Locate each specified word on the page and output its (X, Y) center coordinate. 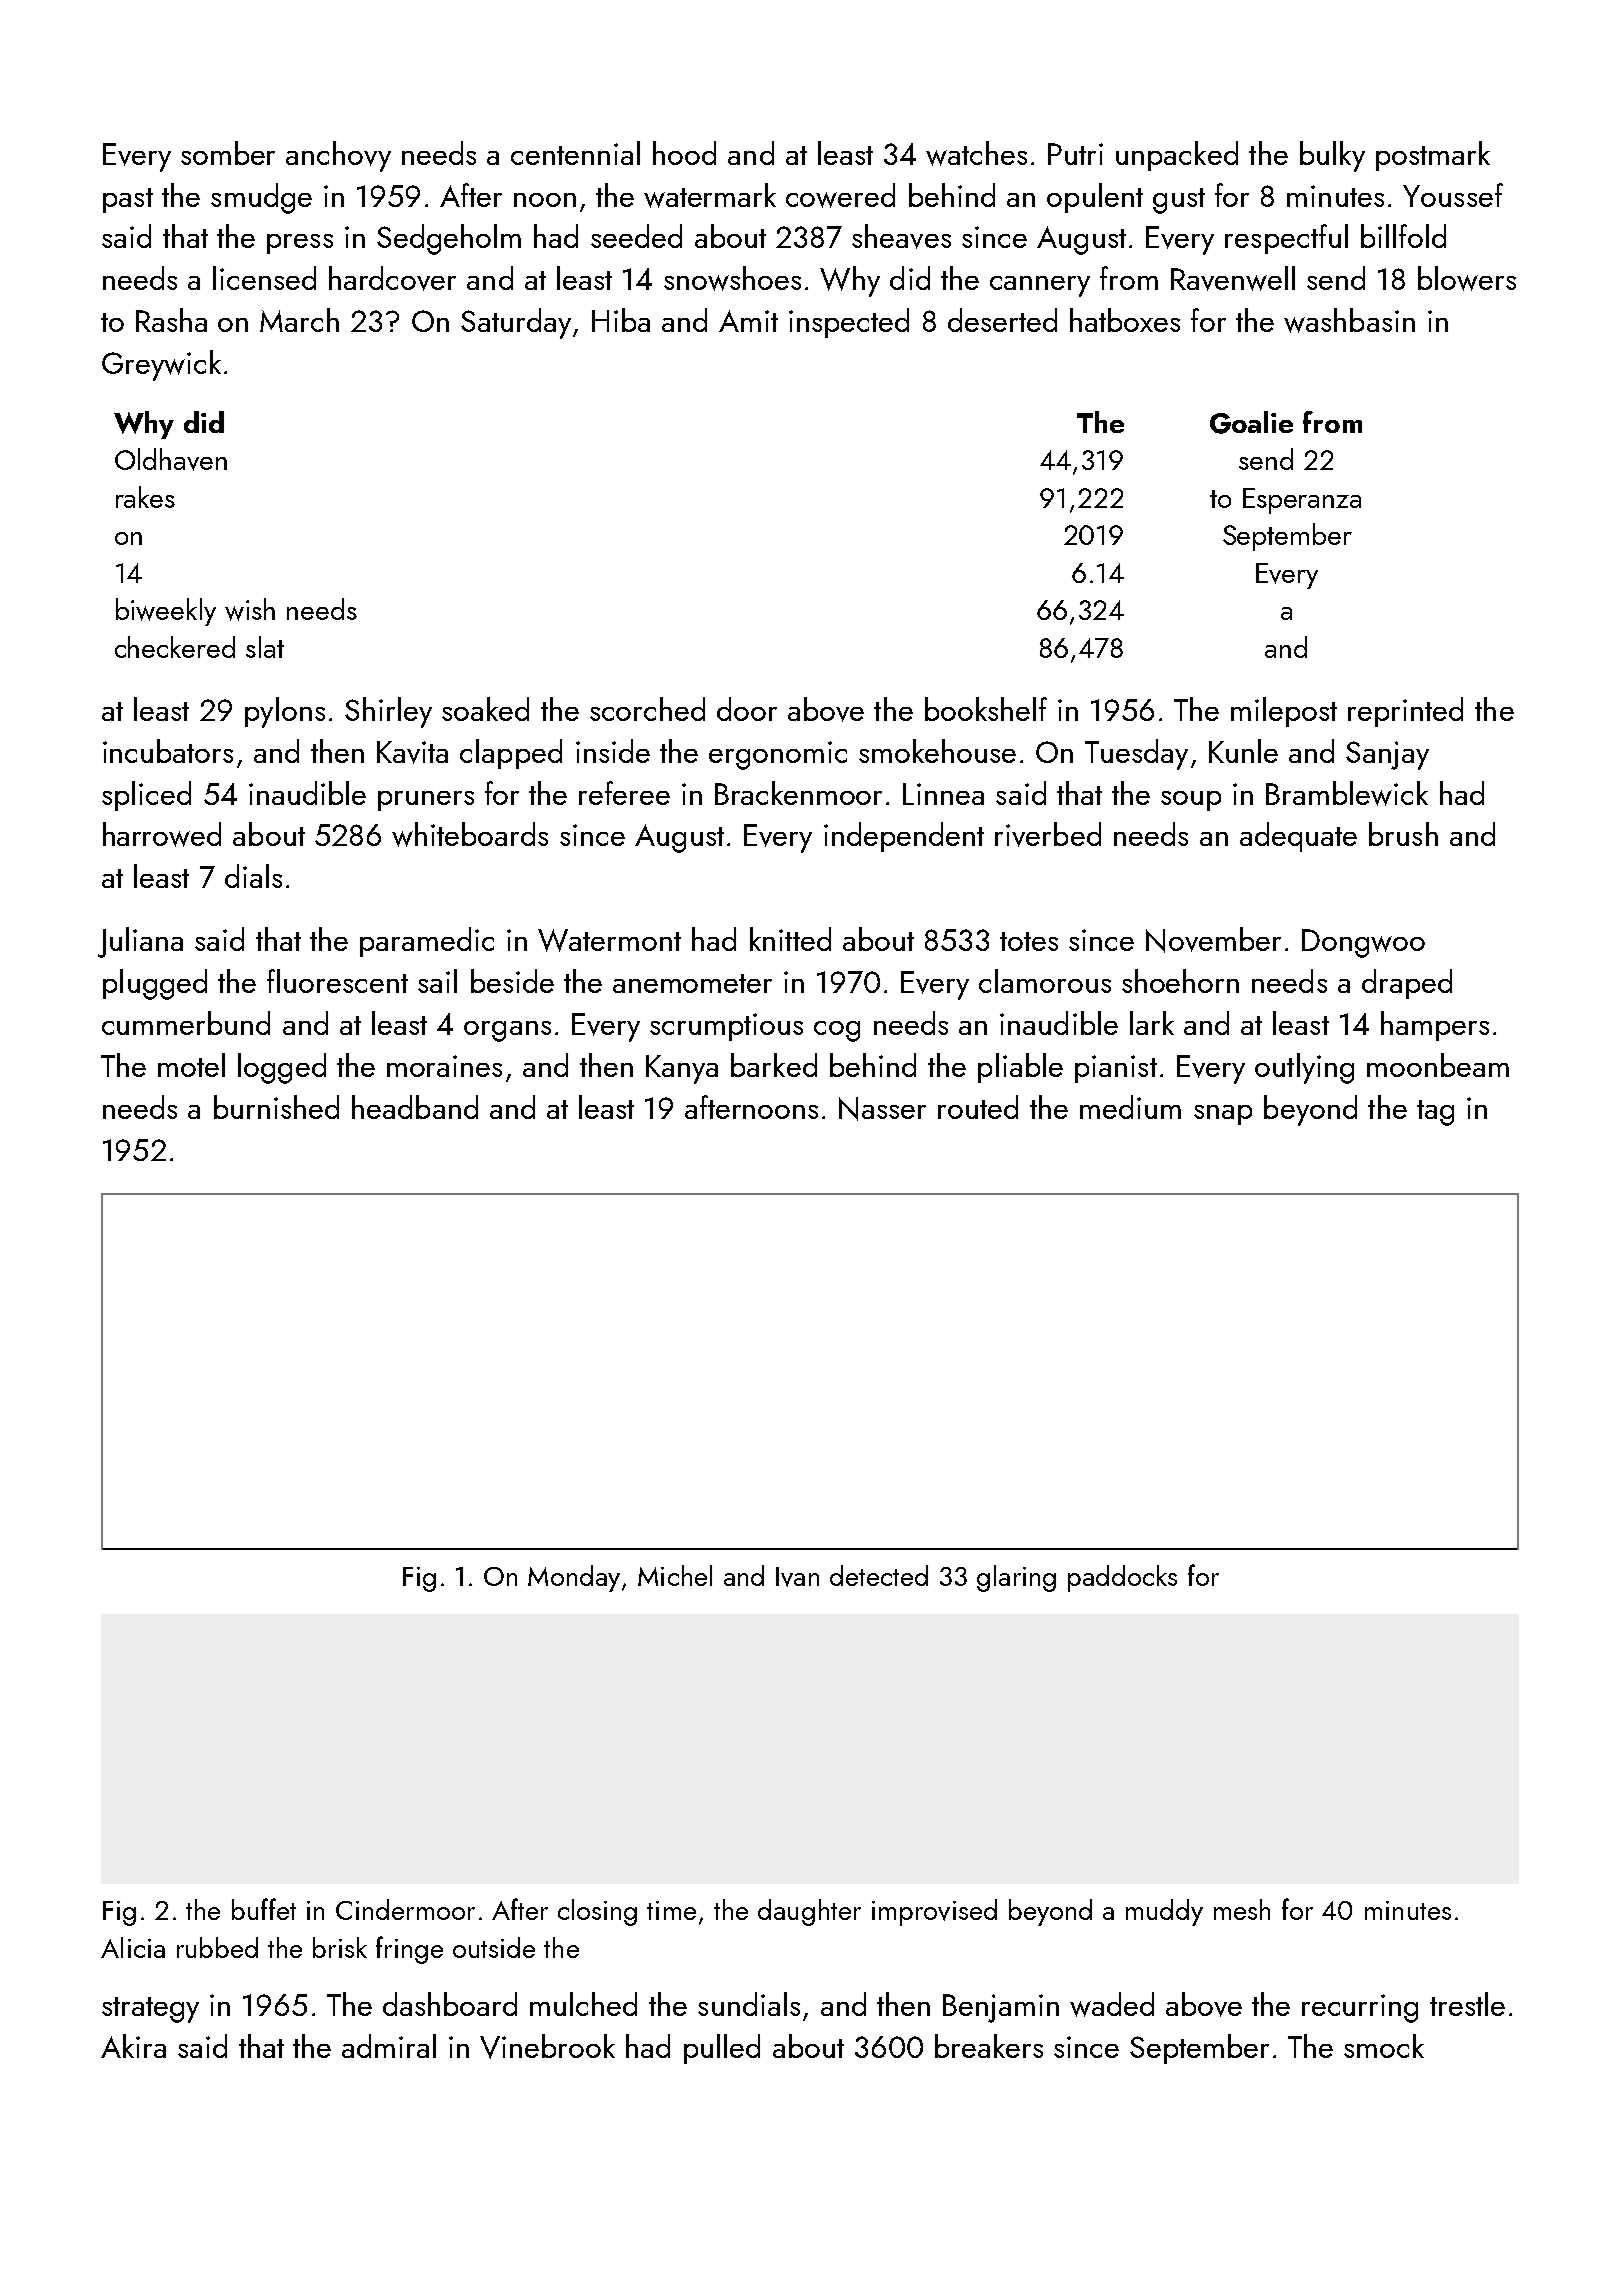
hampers (1435, 1026)
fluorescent (337, 981)
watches (976, 153)
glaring (1016, 1578)
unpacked (1177, 156)
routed (978, 1107)
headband (415, 1107)
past (128, 200)
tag (1435, 1113)
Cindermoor (405, 1909)
